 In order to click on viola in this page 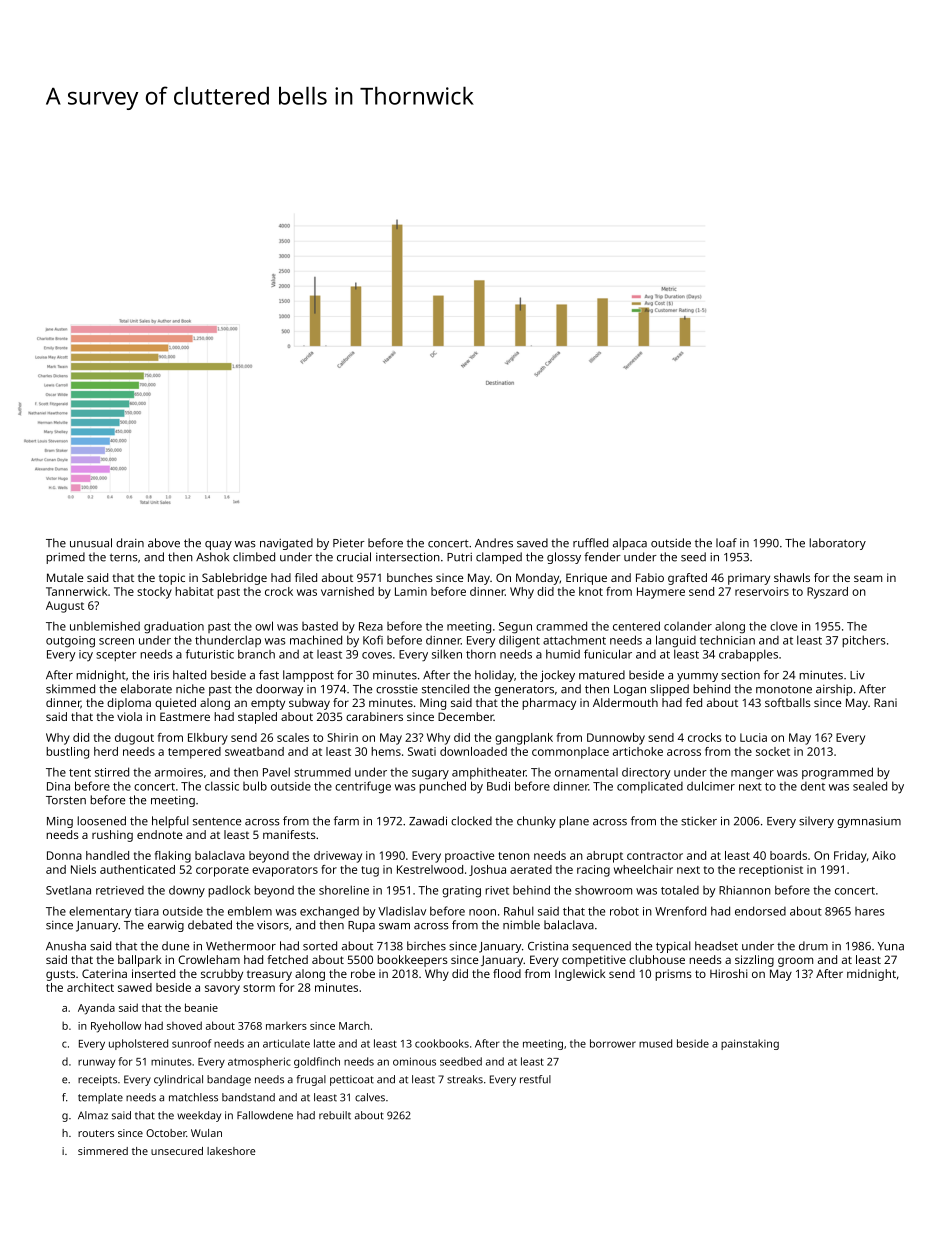, I will do `click(129, 716)`.
